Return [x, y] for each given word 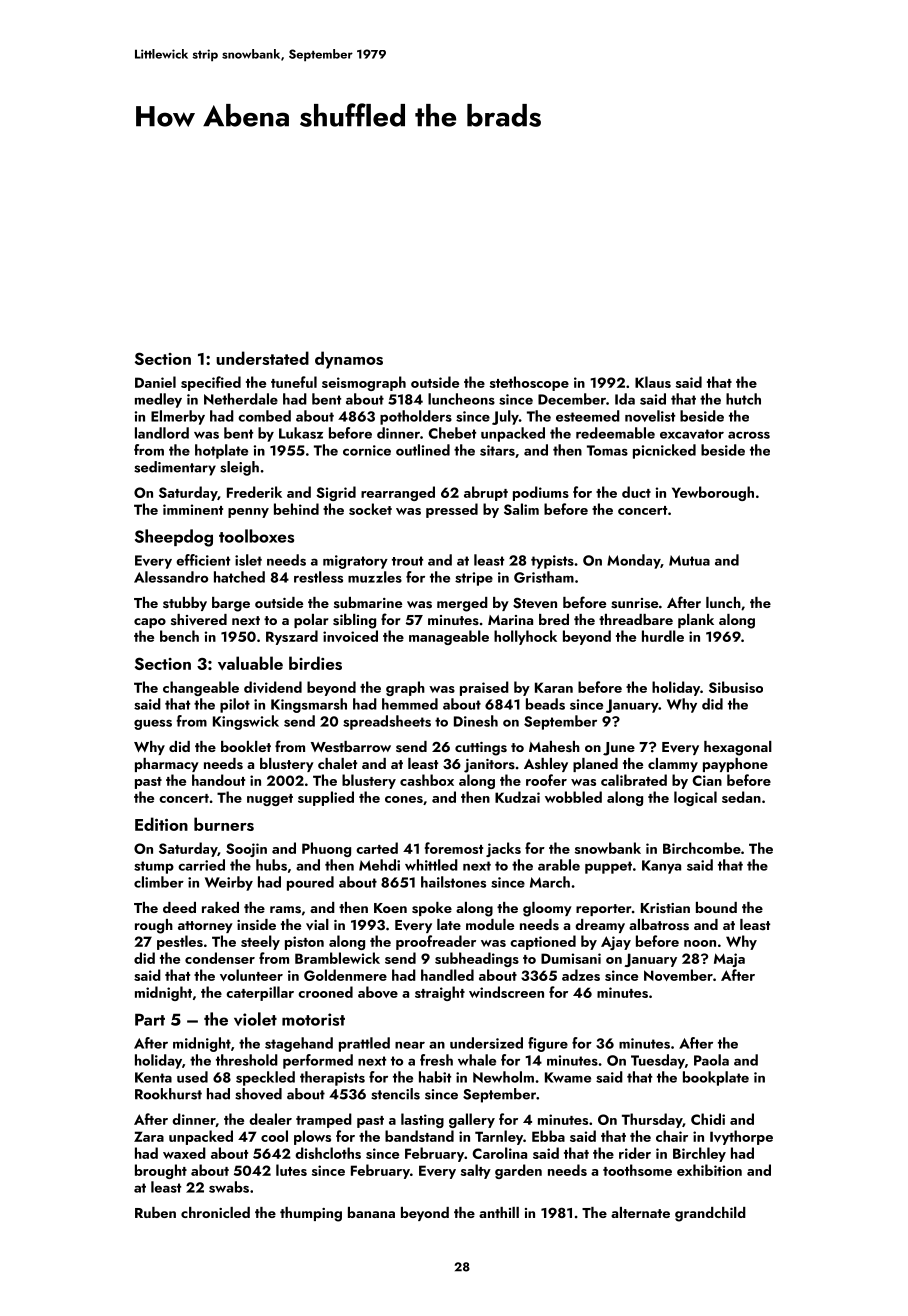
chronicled [215, 1212]
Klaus [653, 382]
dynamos [349, 360]
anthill [499, 1212]
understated [262, 358]
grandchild [710, 1214]
